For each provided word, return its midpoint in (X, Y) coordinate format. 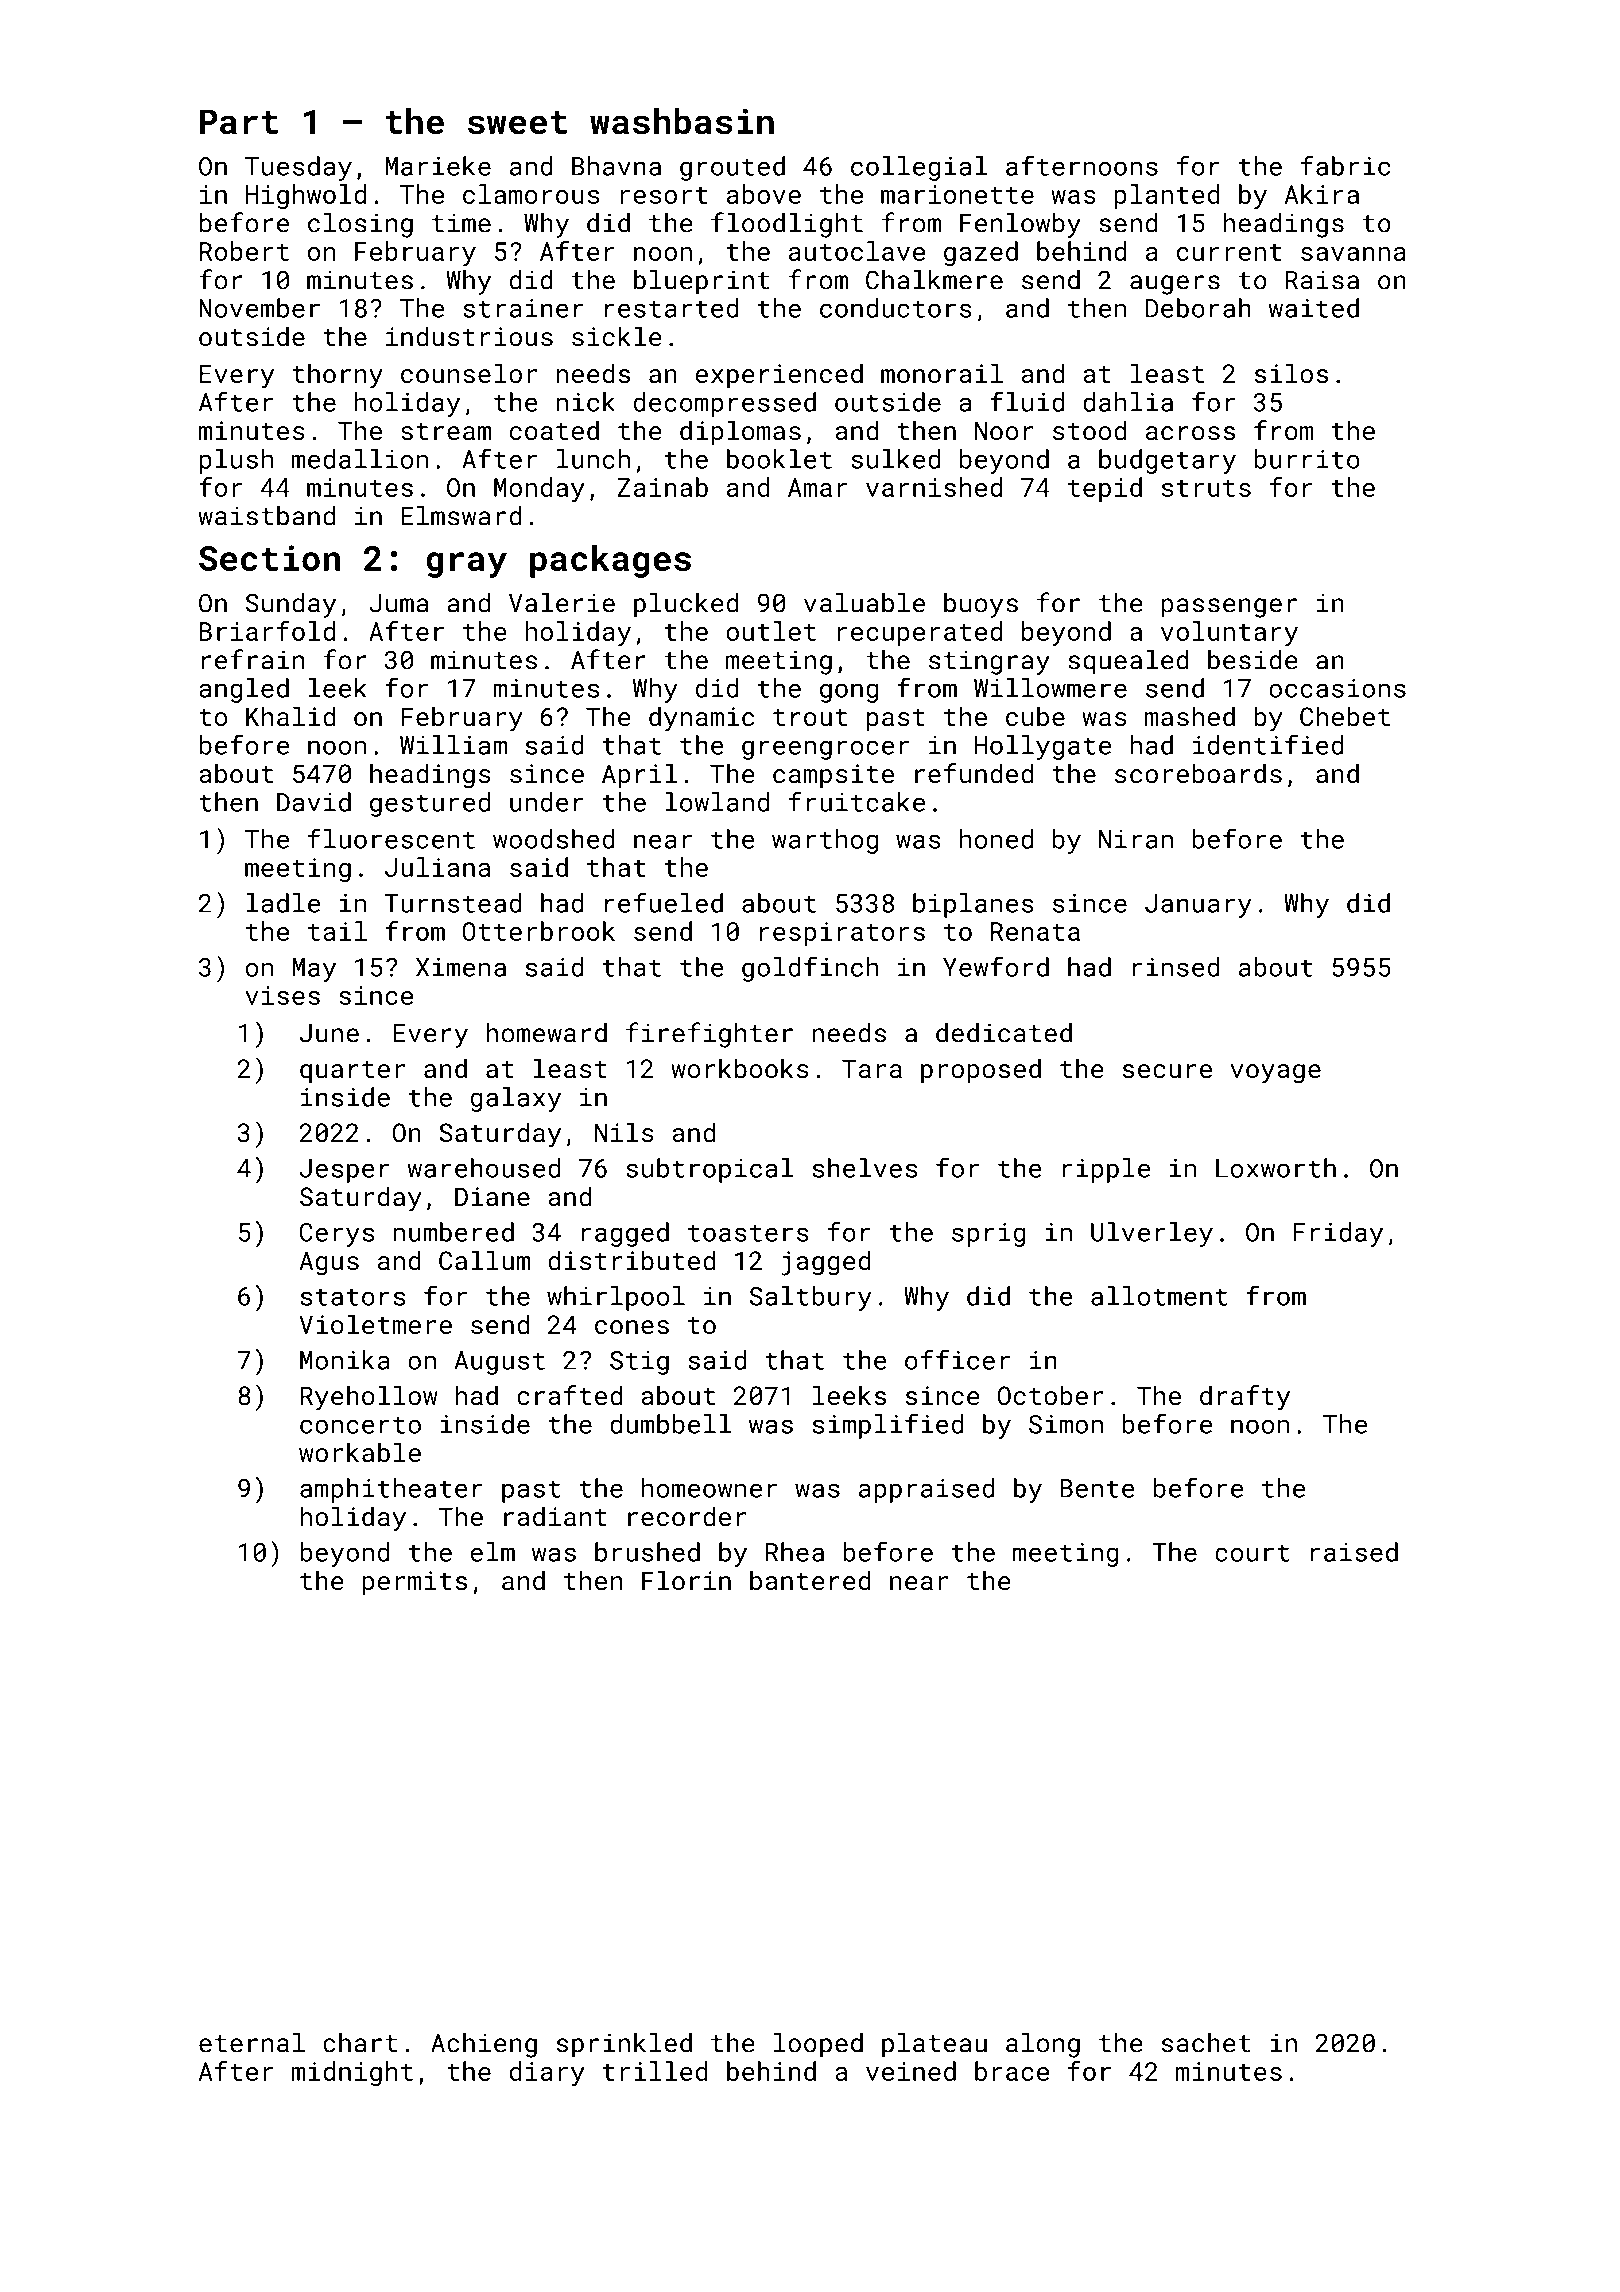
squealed (1128, 662)
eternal (252, 2043)
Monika (345, 1360)
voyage (1276, 1074)
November (259, 308)
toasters (748, 1233)
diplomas (740, 432)
